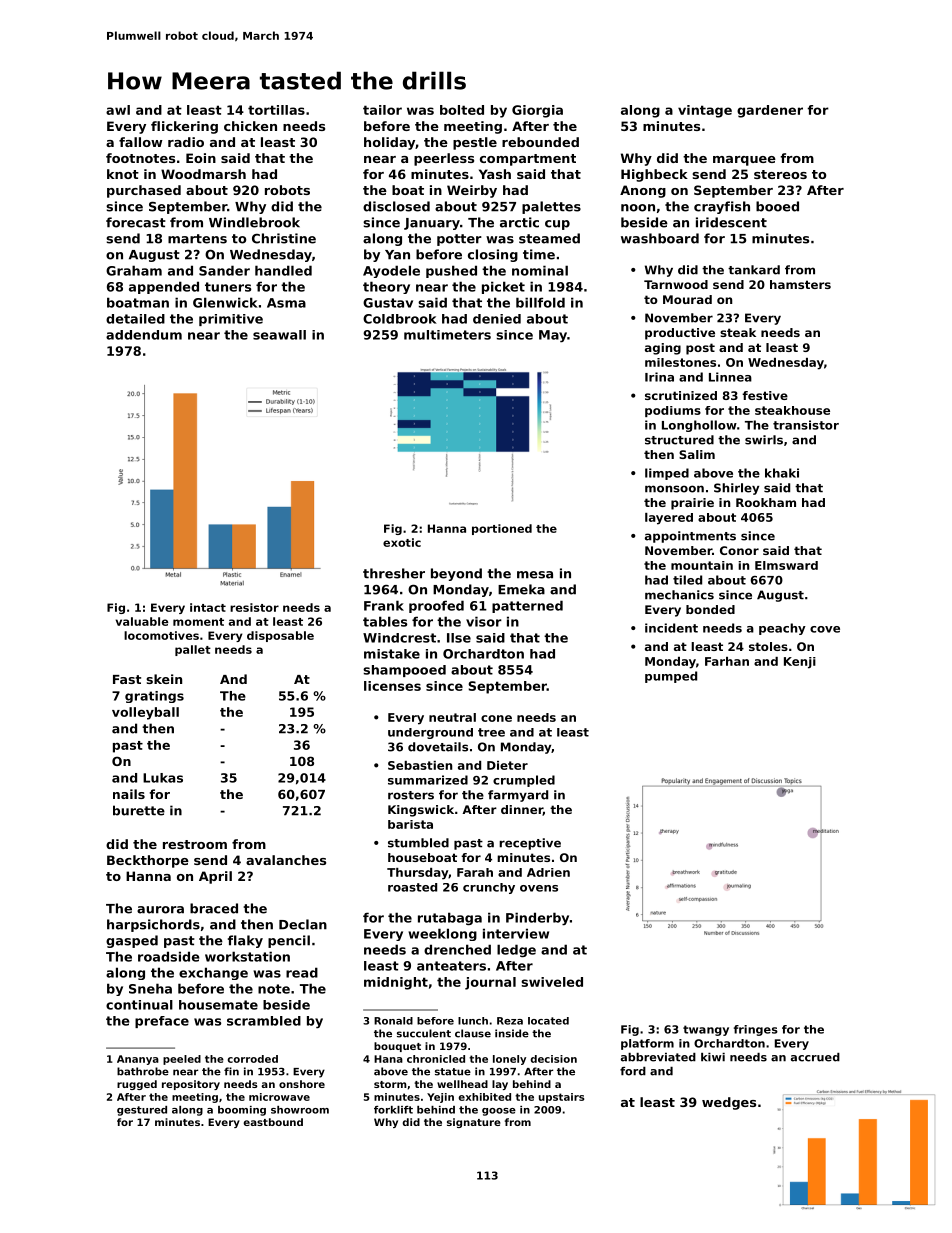 The height and width of the screenshot is (1233, 952). What do you see at coordinates (673, 411) in the screenshot?
I see `podiums` at bounding box center [673, 411].
